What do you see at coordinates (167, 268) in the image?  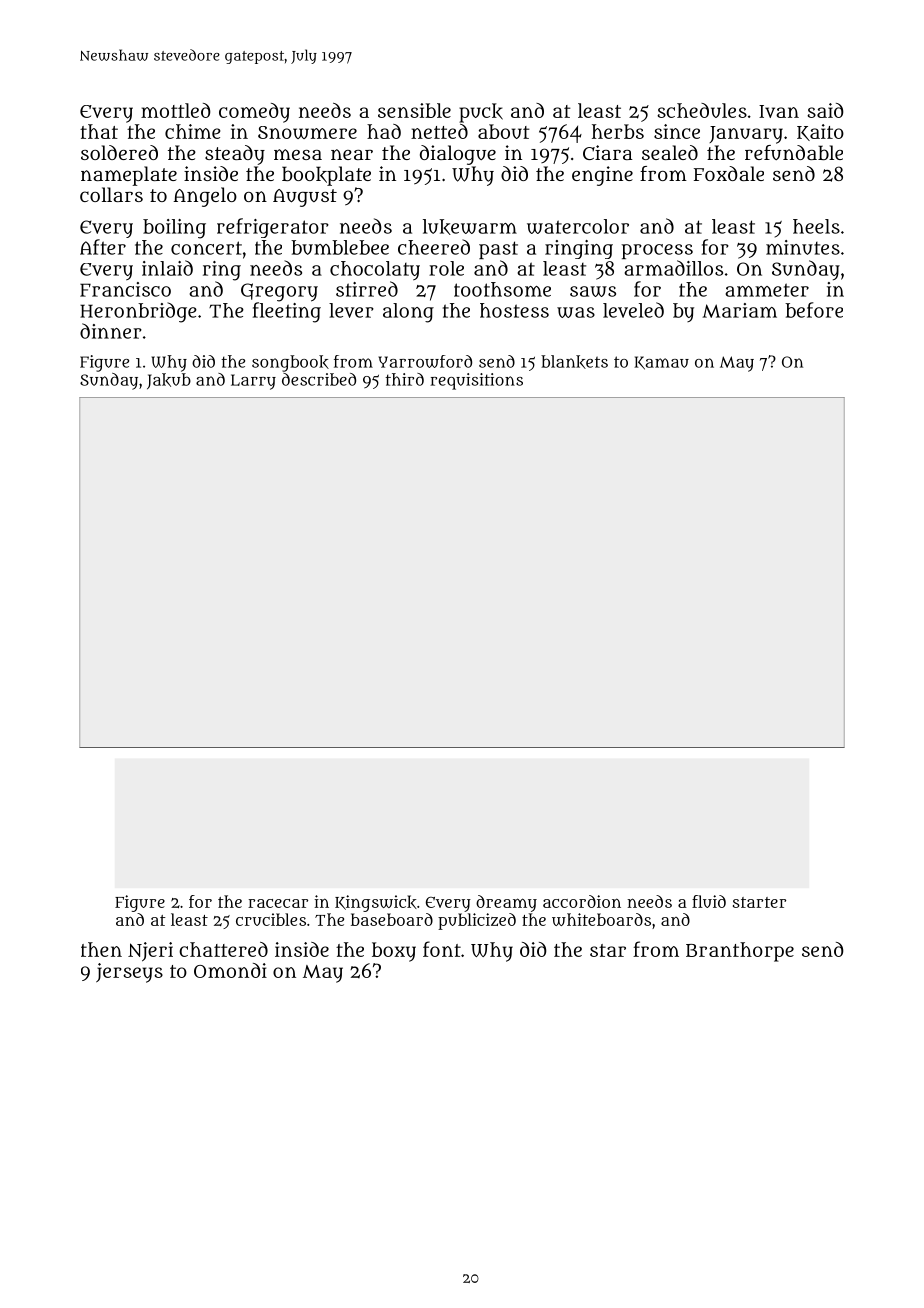 I see `inlaid` at bounding box center [167, 268].
